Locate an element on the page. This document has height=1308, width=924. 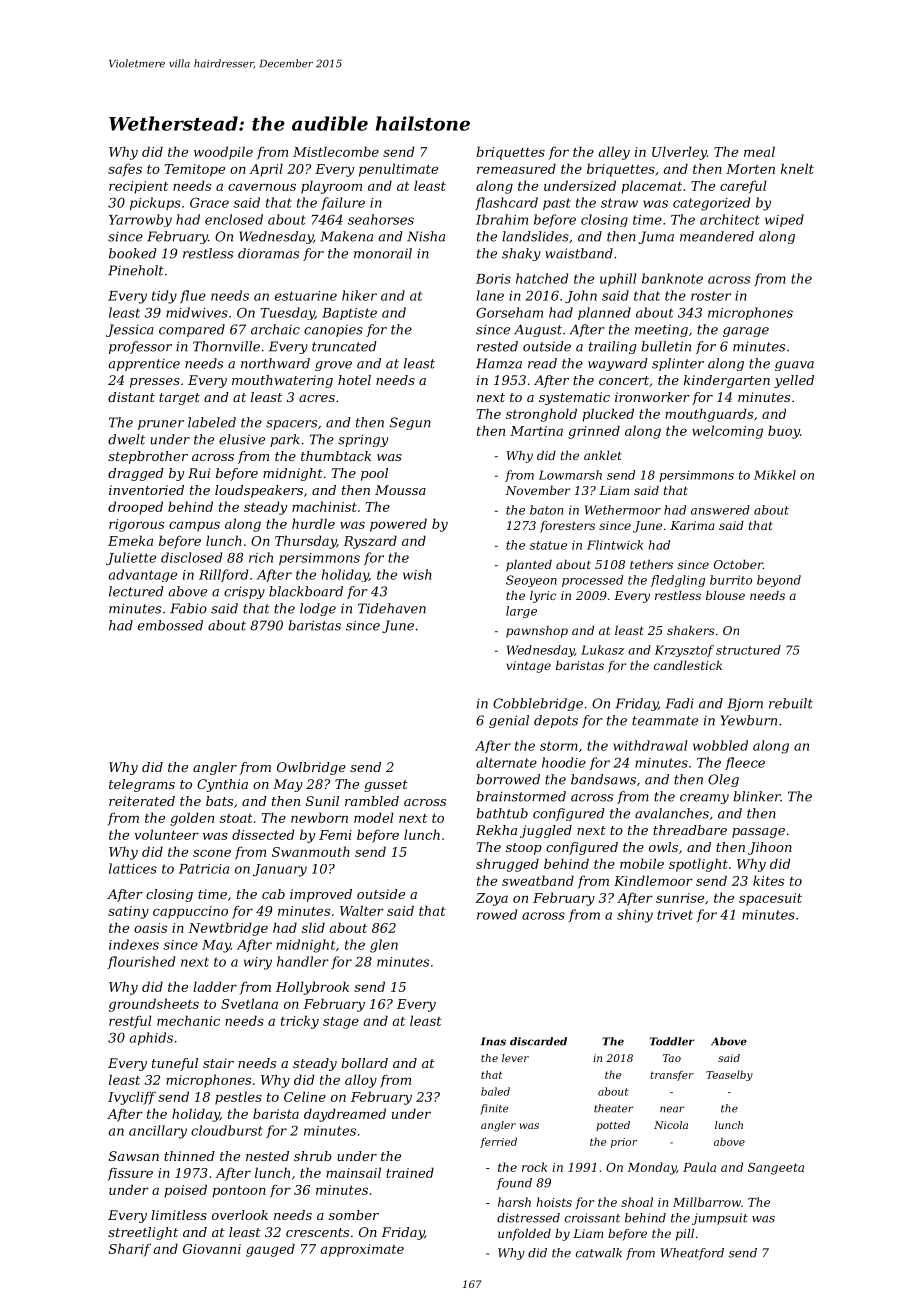
acres is located at coordinates (317, 398).
